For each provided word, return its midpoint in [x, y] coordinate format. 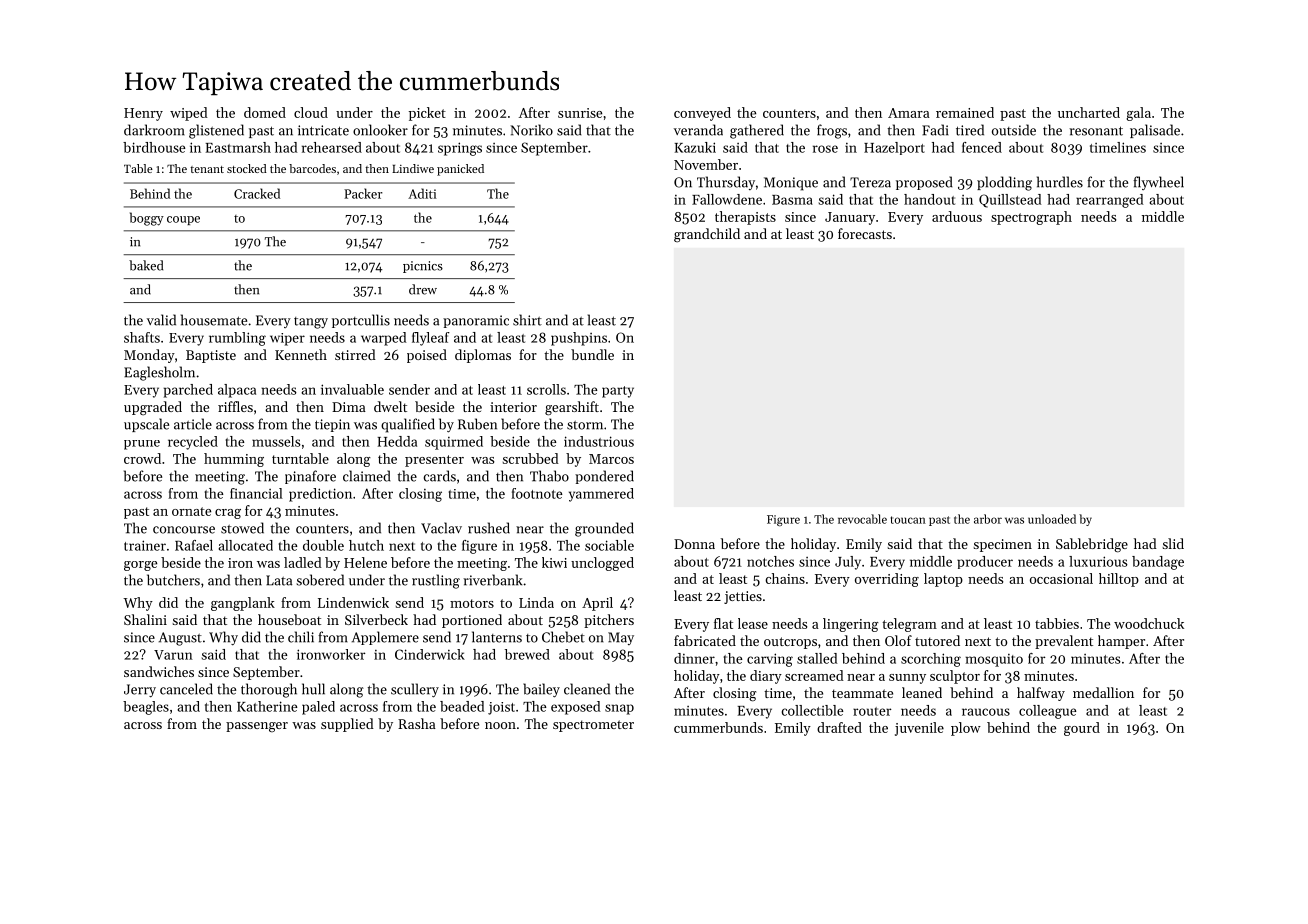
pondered [604, 477]
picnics [423, 267]
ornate [191, 511]
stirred [355, 354]
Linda [536, 602]
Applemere [385, 638]
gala [1138, 114]
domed [265, 112]
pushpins [579, 339]
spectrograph [1031, 218]
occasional [1061, 578]
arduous [957, 216]
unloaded [1052, 519]
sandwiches [159, 671]
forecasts [865, 233]
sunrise [580, 113]
